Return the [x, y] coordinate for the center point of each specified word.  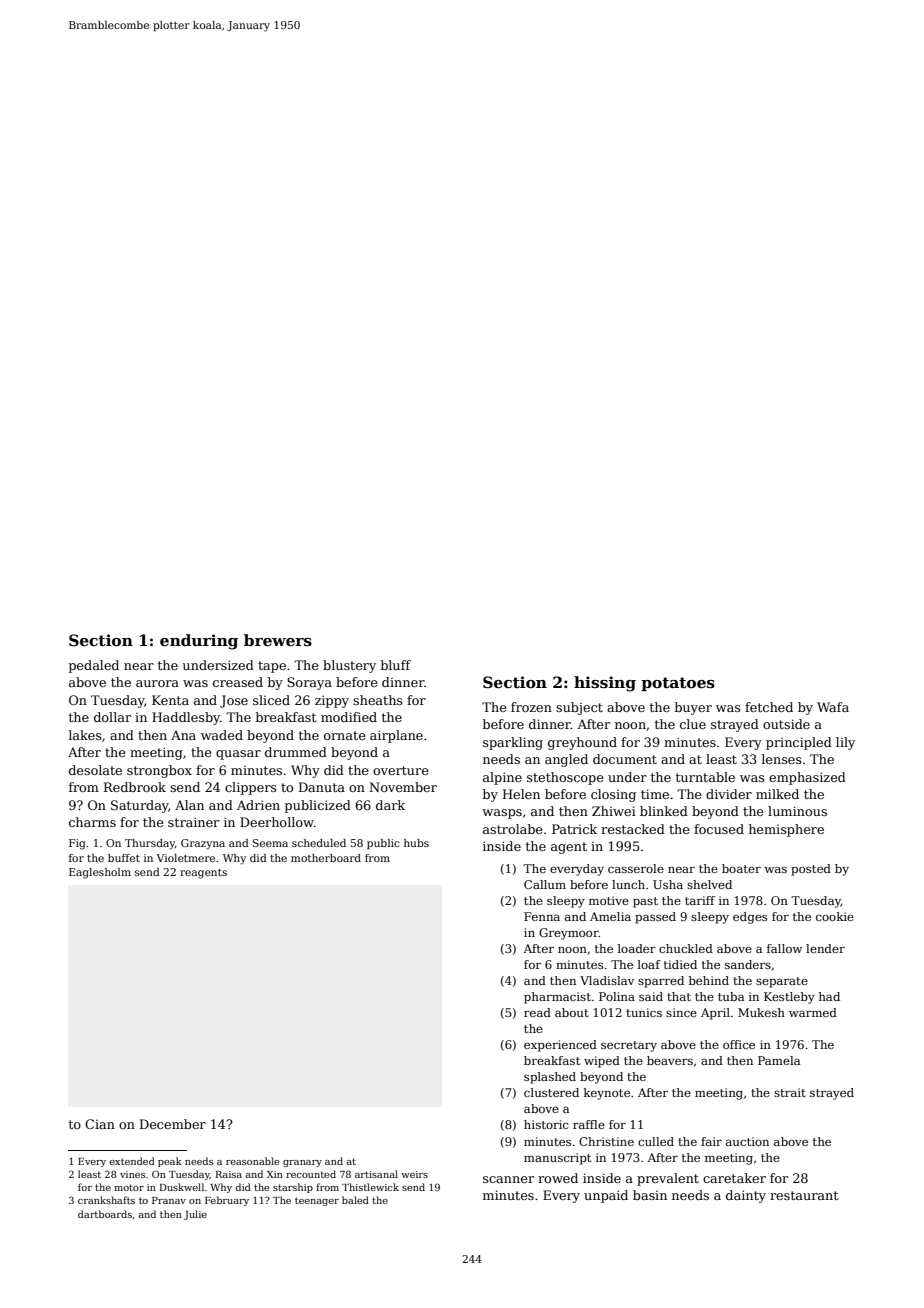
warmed [813, 1012]
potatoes [678, 684]
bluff [396, 665]
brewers [278, 640]
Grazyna [203, 844]
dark [390, 805]
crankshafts [106, 1200]
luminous [797, 811]
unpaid [606, 1196]
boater [741, 868]
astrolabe [513, 829]
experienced [560, 1046]
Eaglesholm [100, 873]
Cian [100, 1124]
